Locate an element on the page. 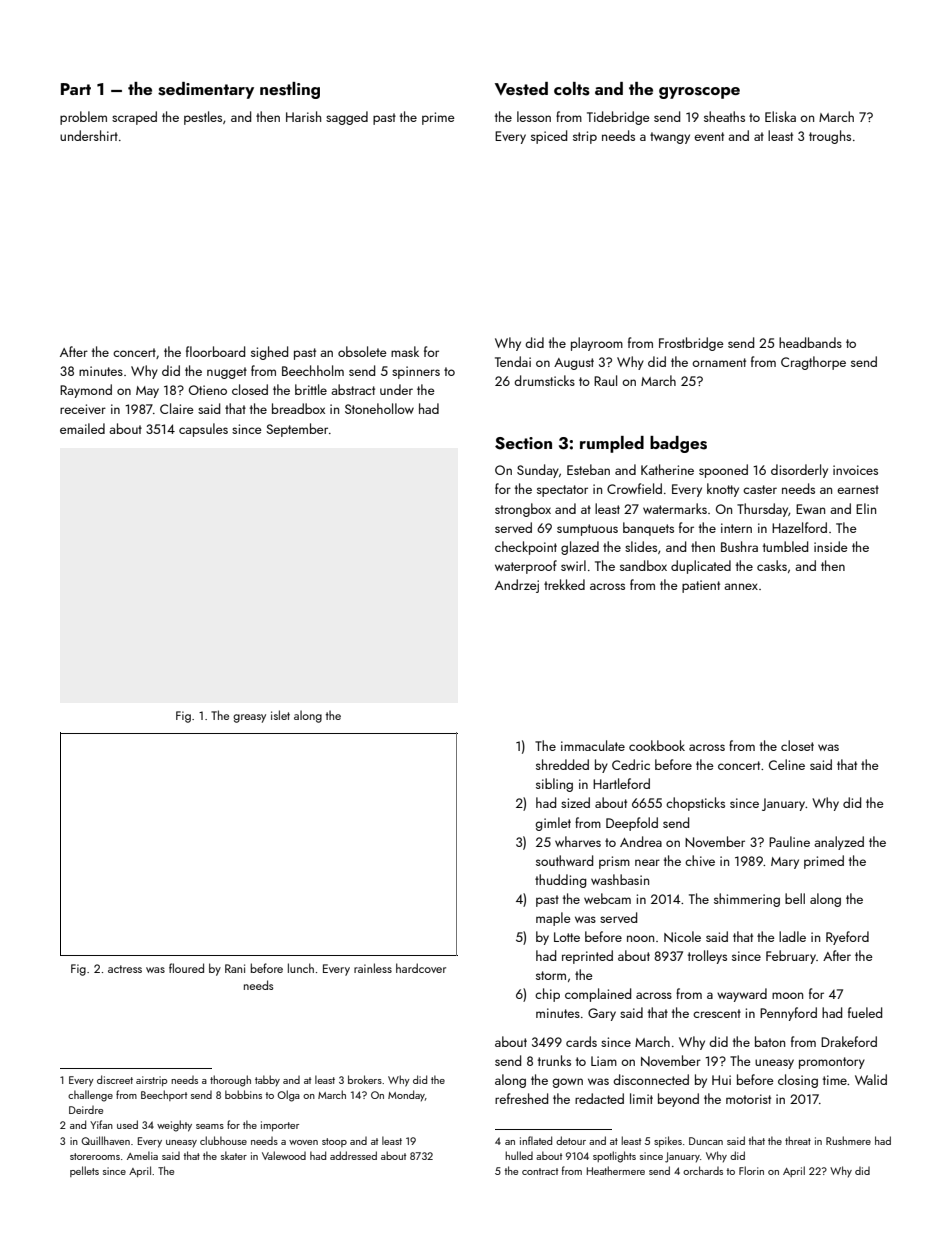 The image size is (952, 1233). emailed is located at coordinates (82, 428).
